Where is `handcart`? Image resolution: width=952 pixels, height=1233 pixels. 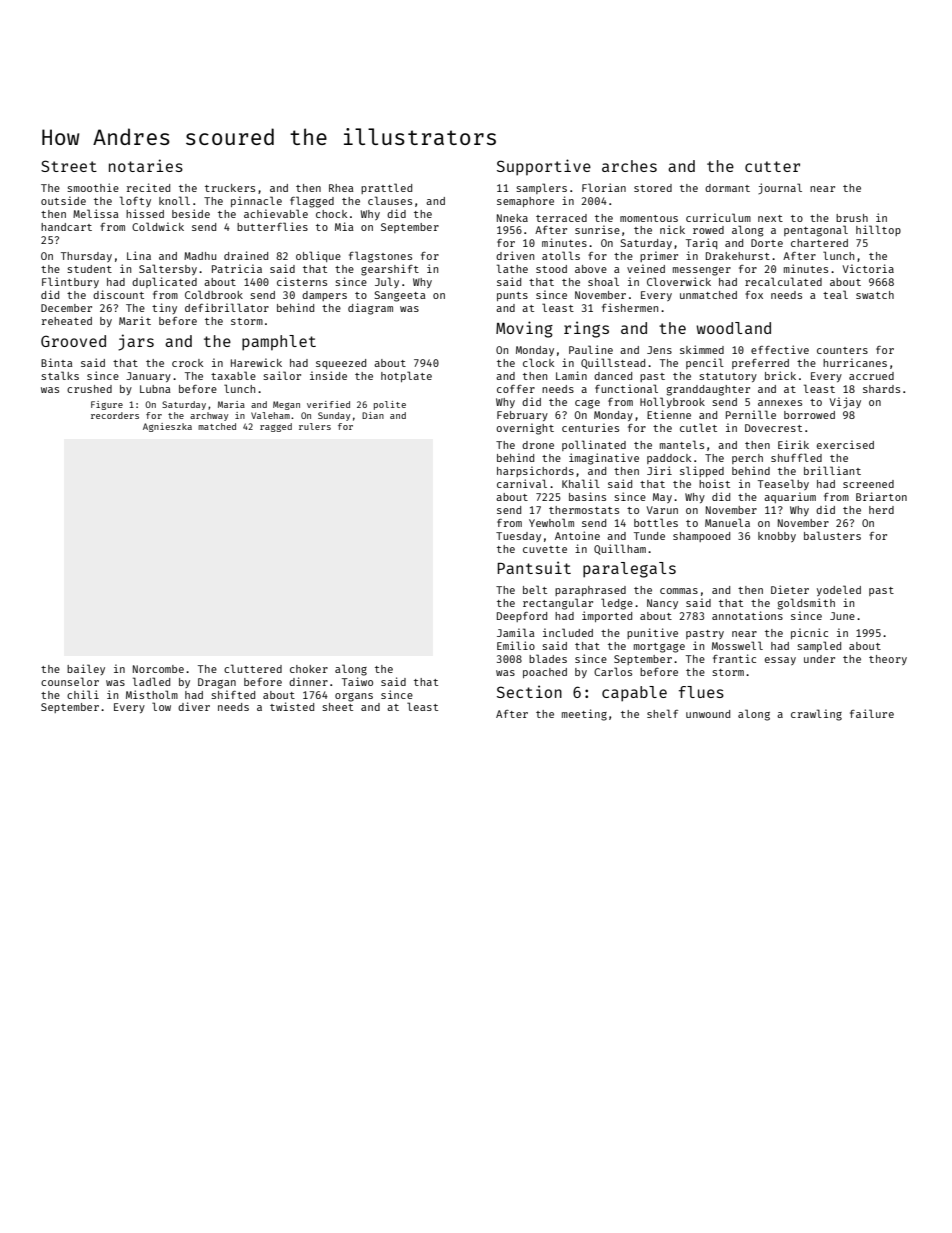 handcart is located at coordinates (66, 227).
